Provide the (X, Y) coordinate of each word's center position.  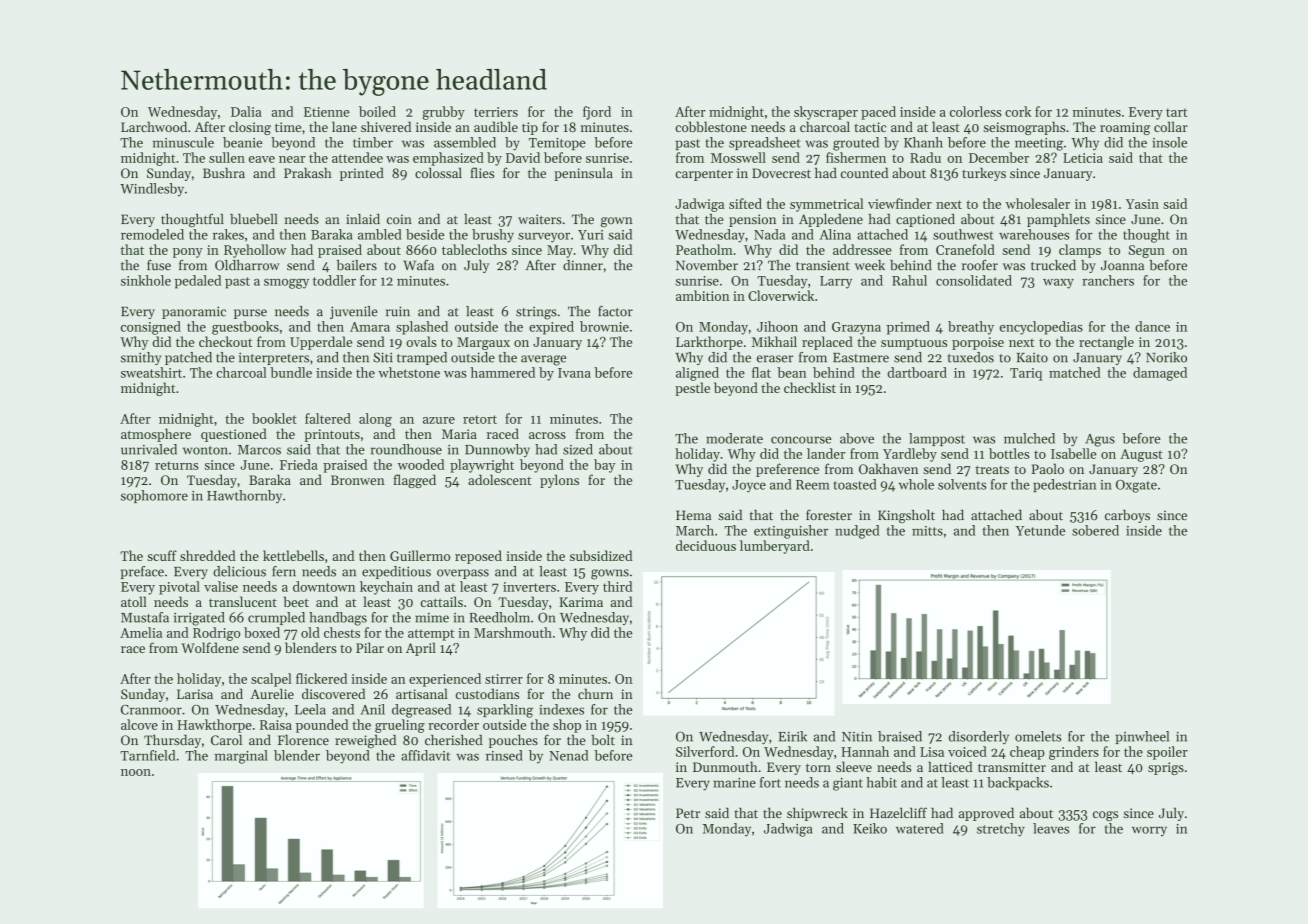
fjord (597, 113)
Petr (688, 813)
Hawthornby (244, 497)
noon (136, 772)
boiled (377, 111)
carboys (1127, 516)
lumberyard (775, 547)
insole (1169, 142)
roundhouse (406, 449)
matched (1075, 372)
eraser (775, 359)
